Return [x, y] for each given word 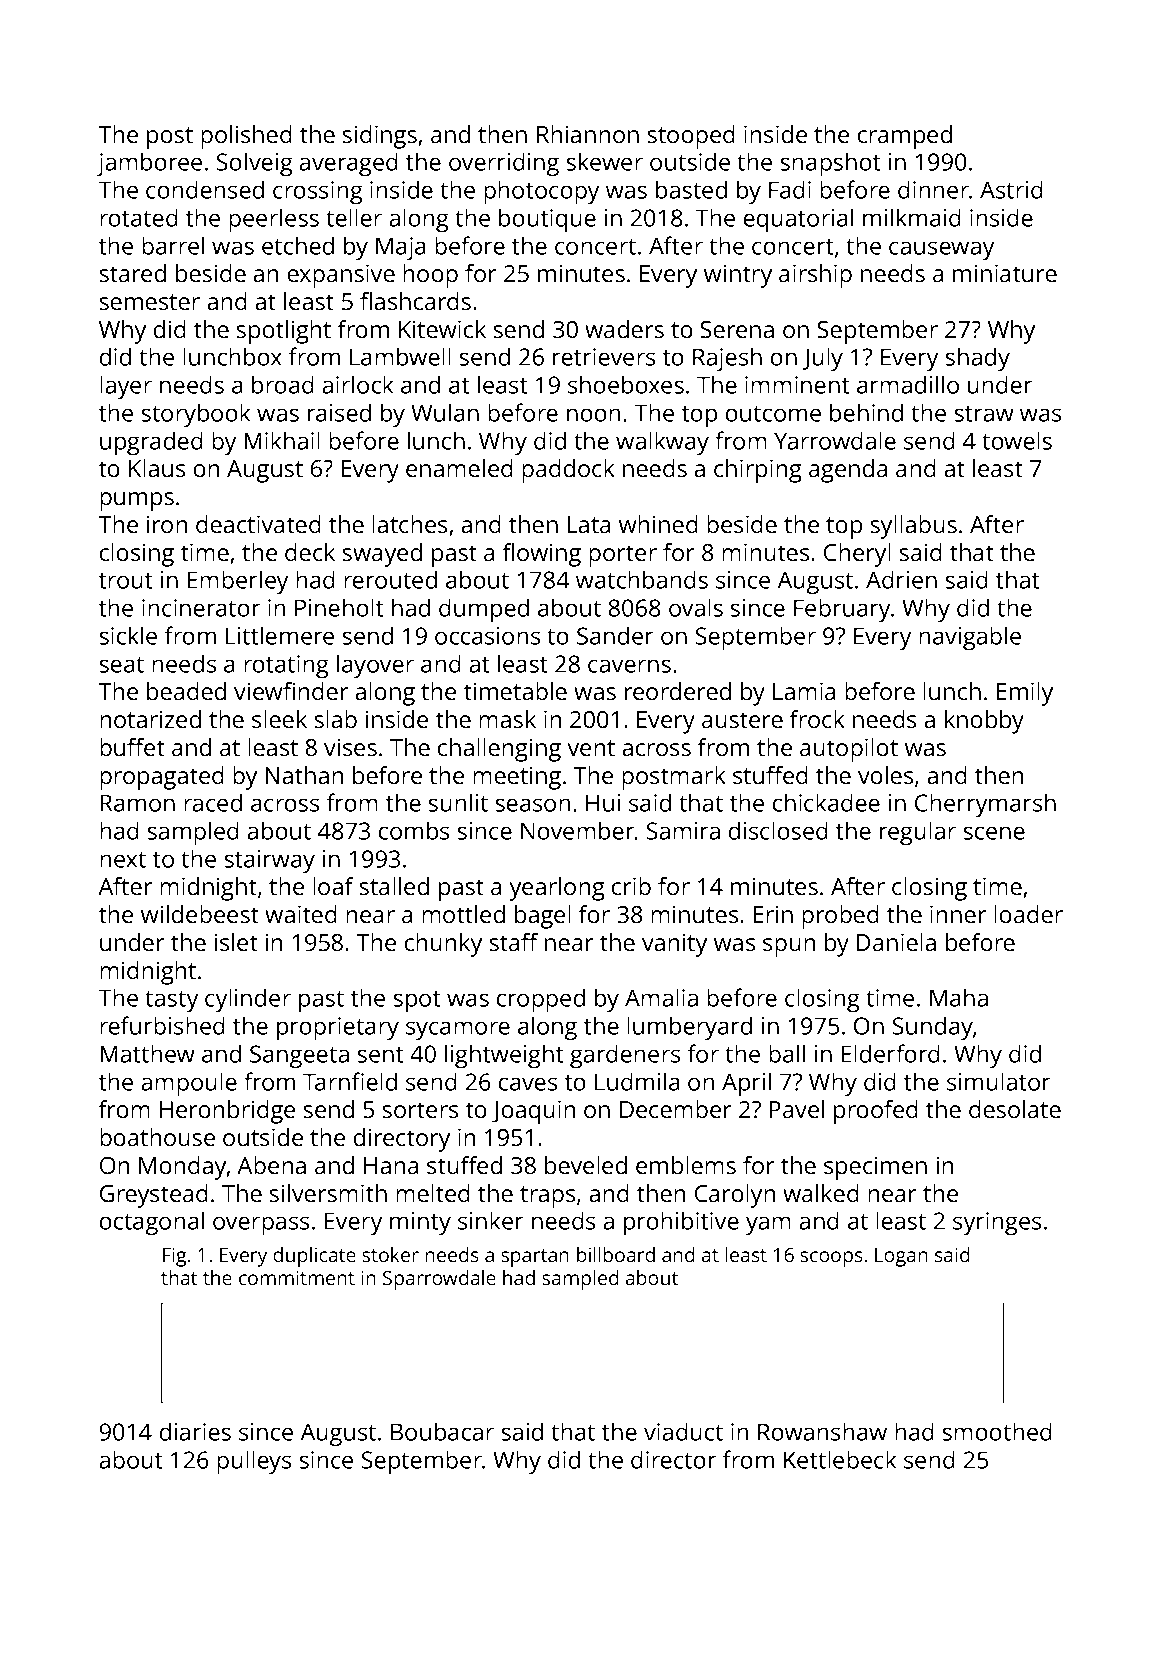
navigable [970, 638]
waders [624, 329]
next [123, 860]
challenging [499, 750]
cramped [905, 137]
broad [283, 384]
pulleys [254, 1462]
